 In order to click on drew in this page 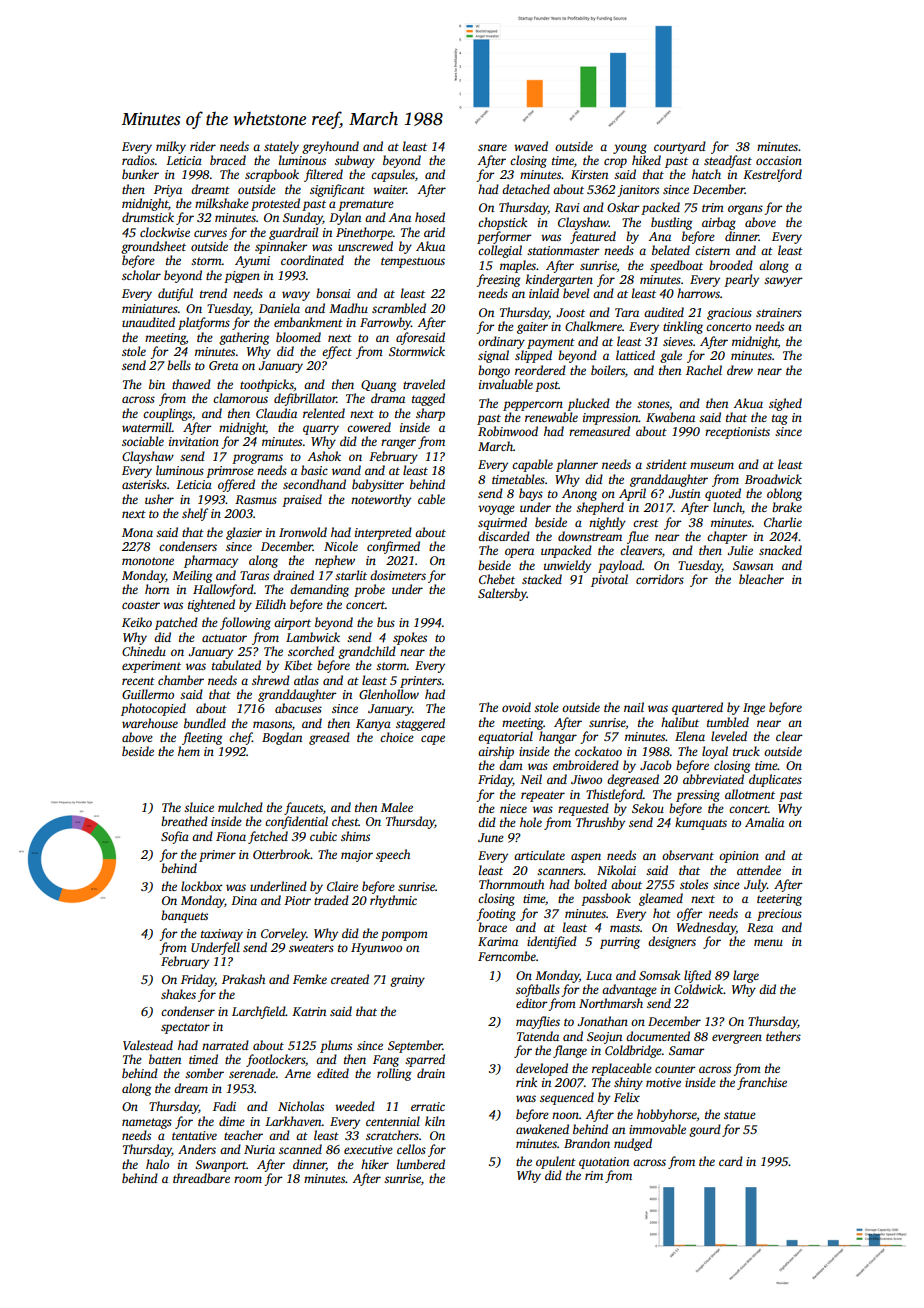, I will do `click(740, 370)`.
